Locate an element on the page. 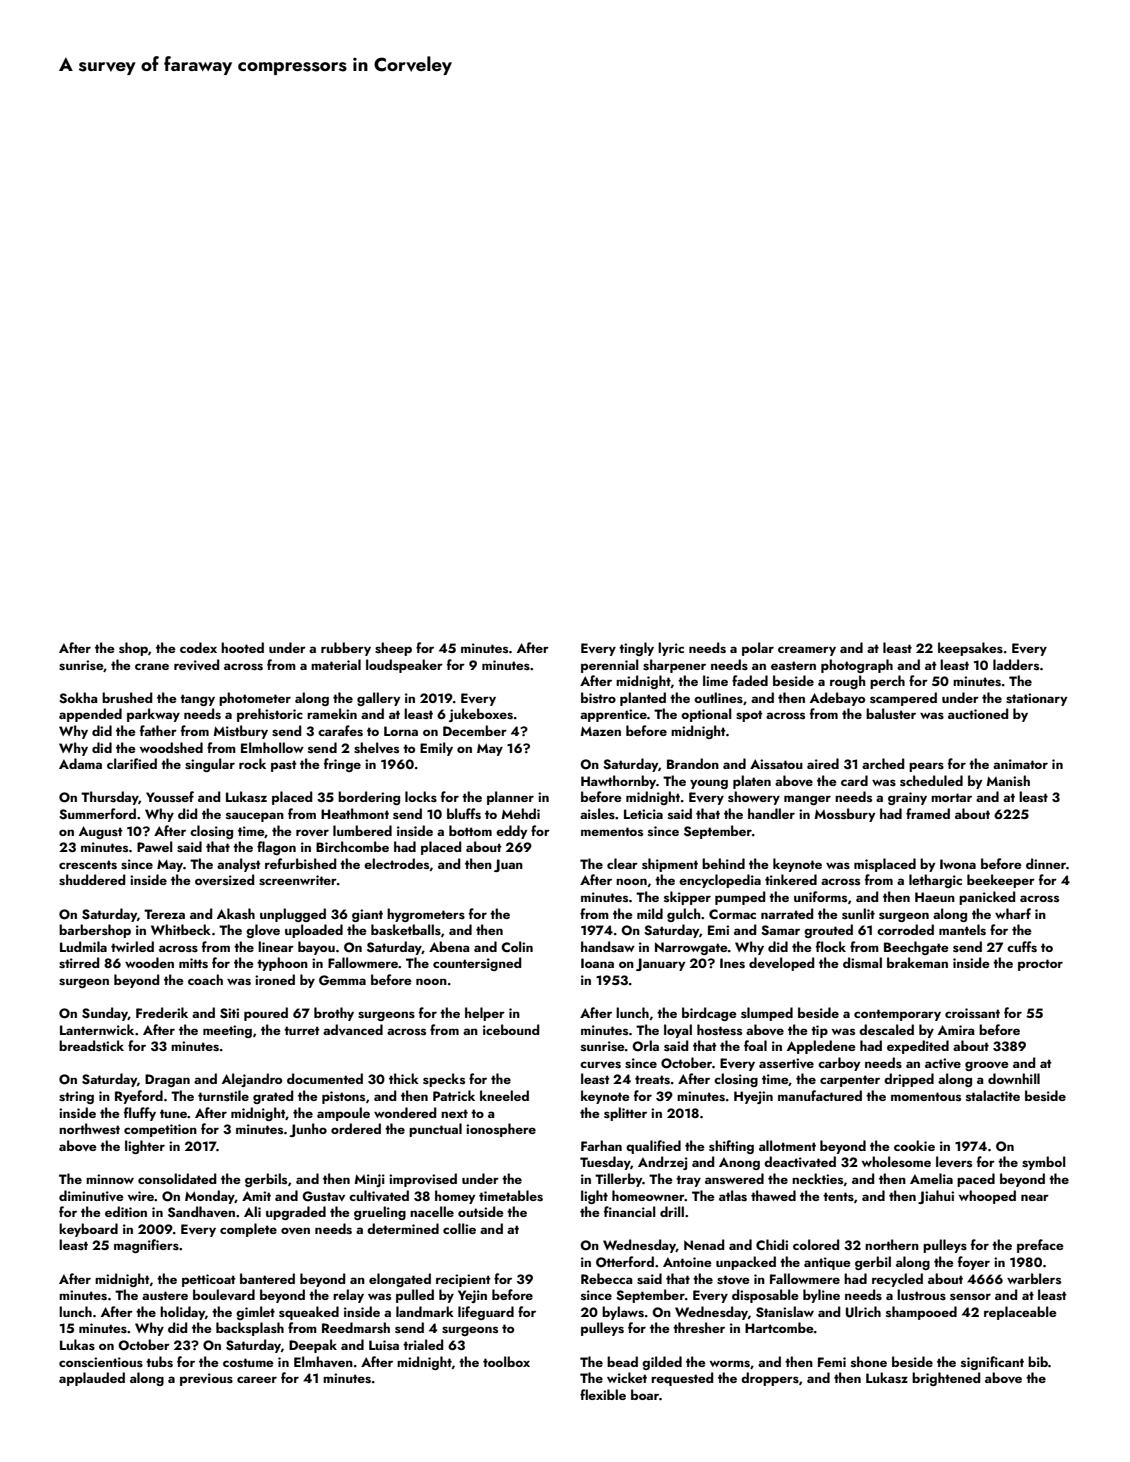 Image resolution: width=1130 pixels, height=1462 pixels. recycled is located at coordinates (897, 1280).
